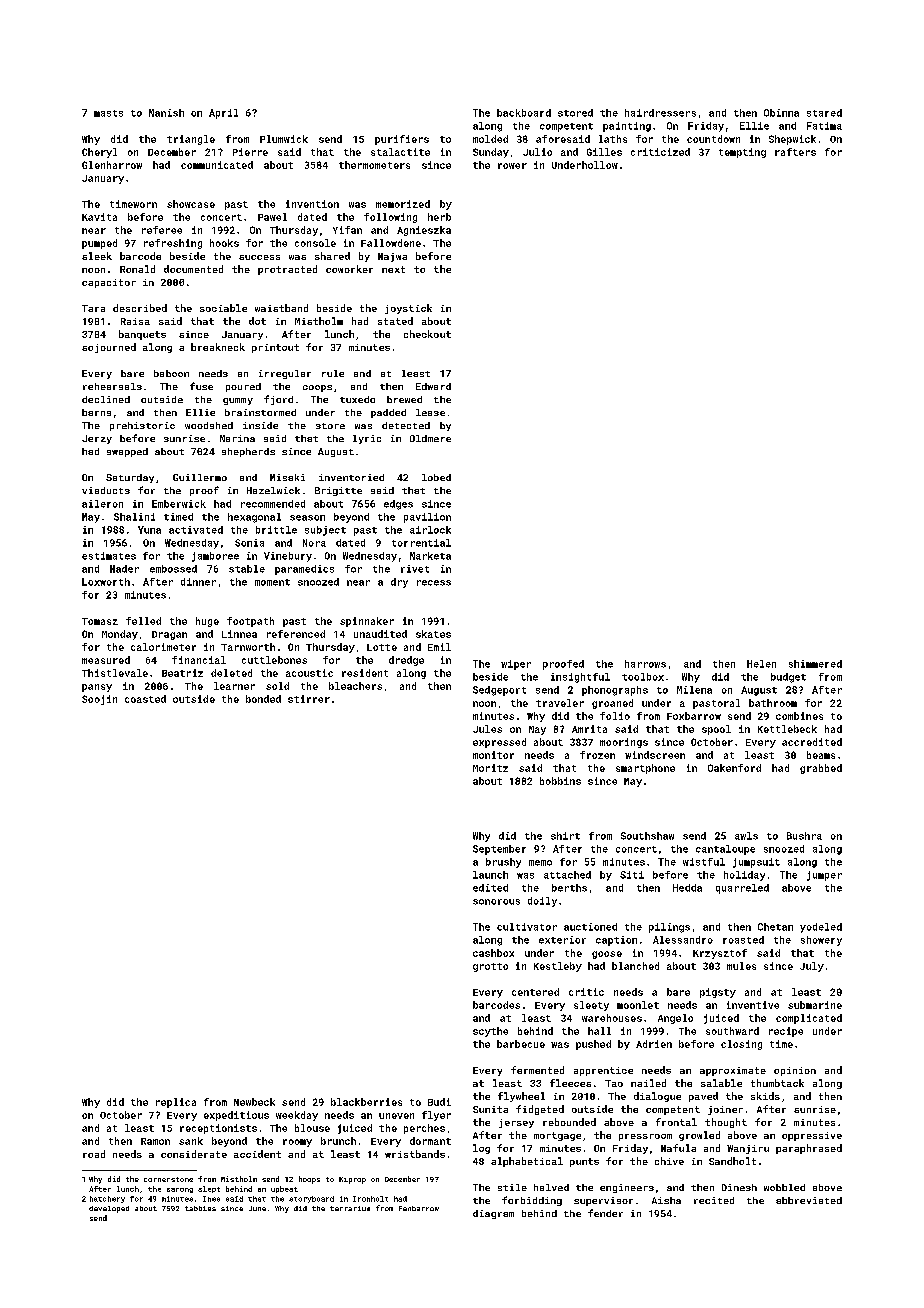  What do you see at coordinates (215, 557) in the document?
I see `jamboree` at bounding box center [215, 557].
